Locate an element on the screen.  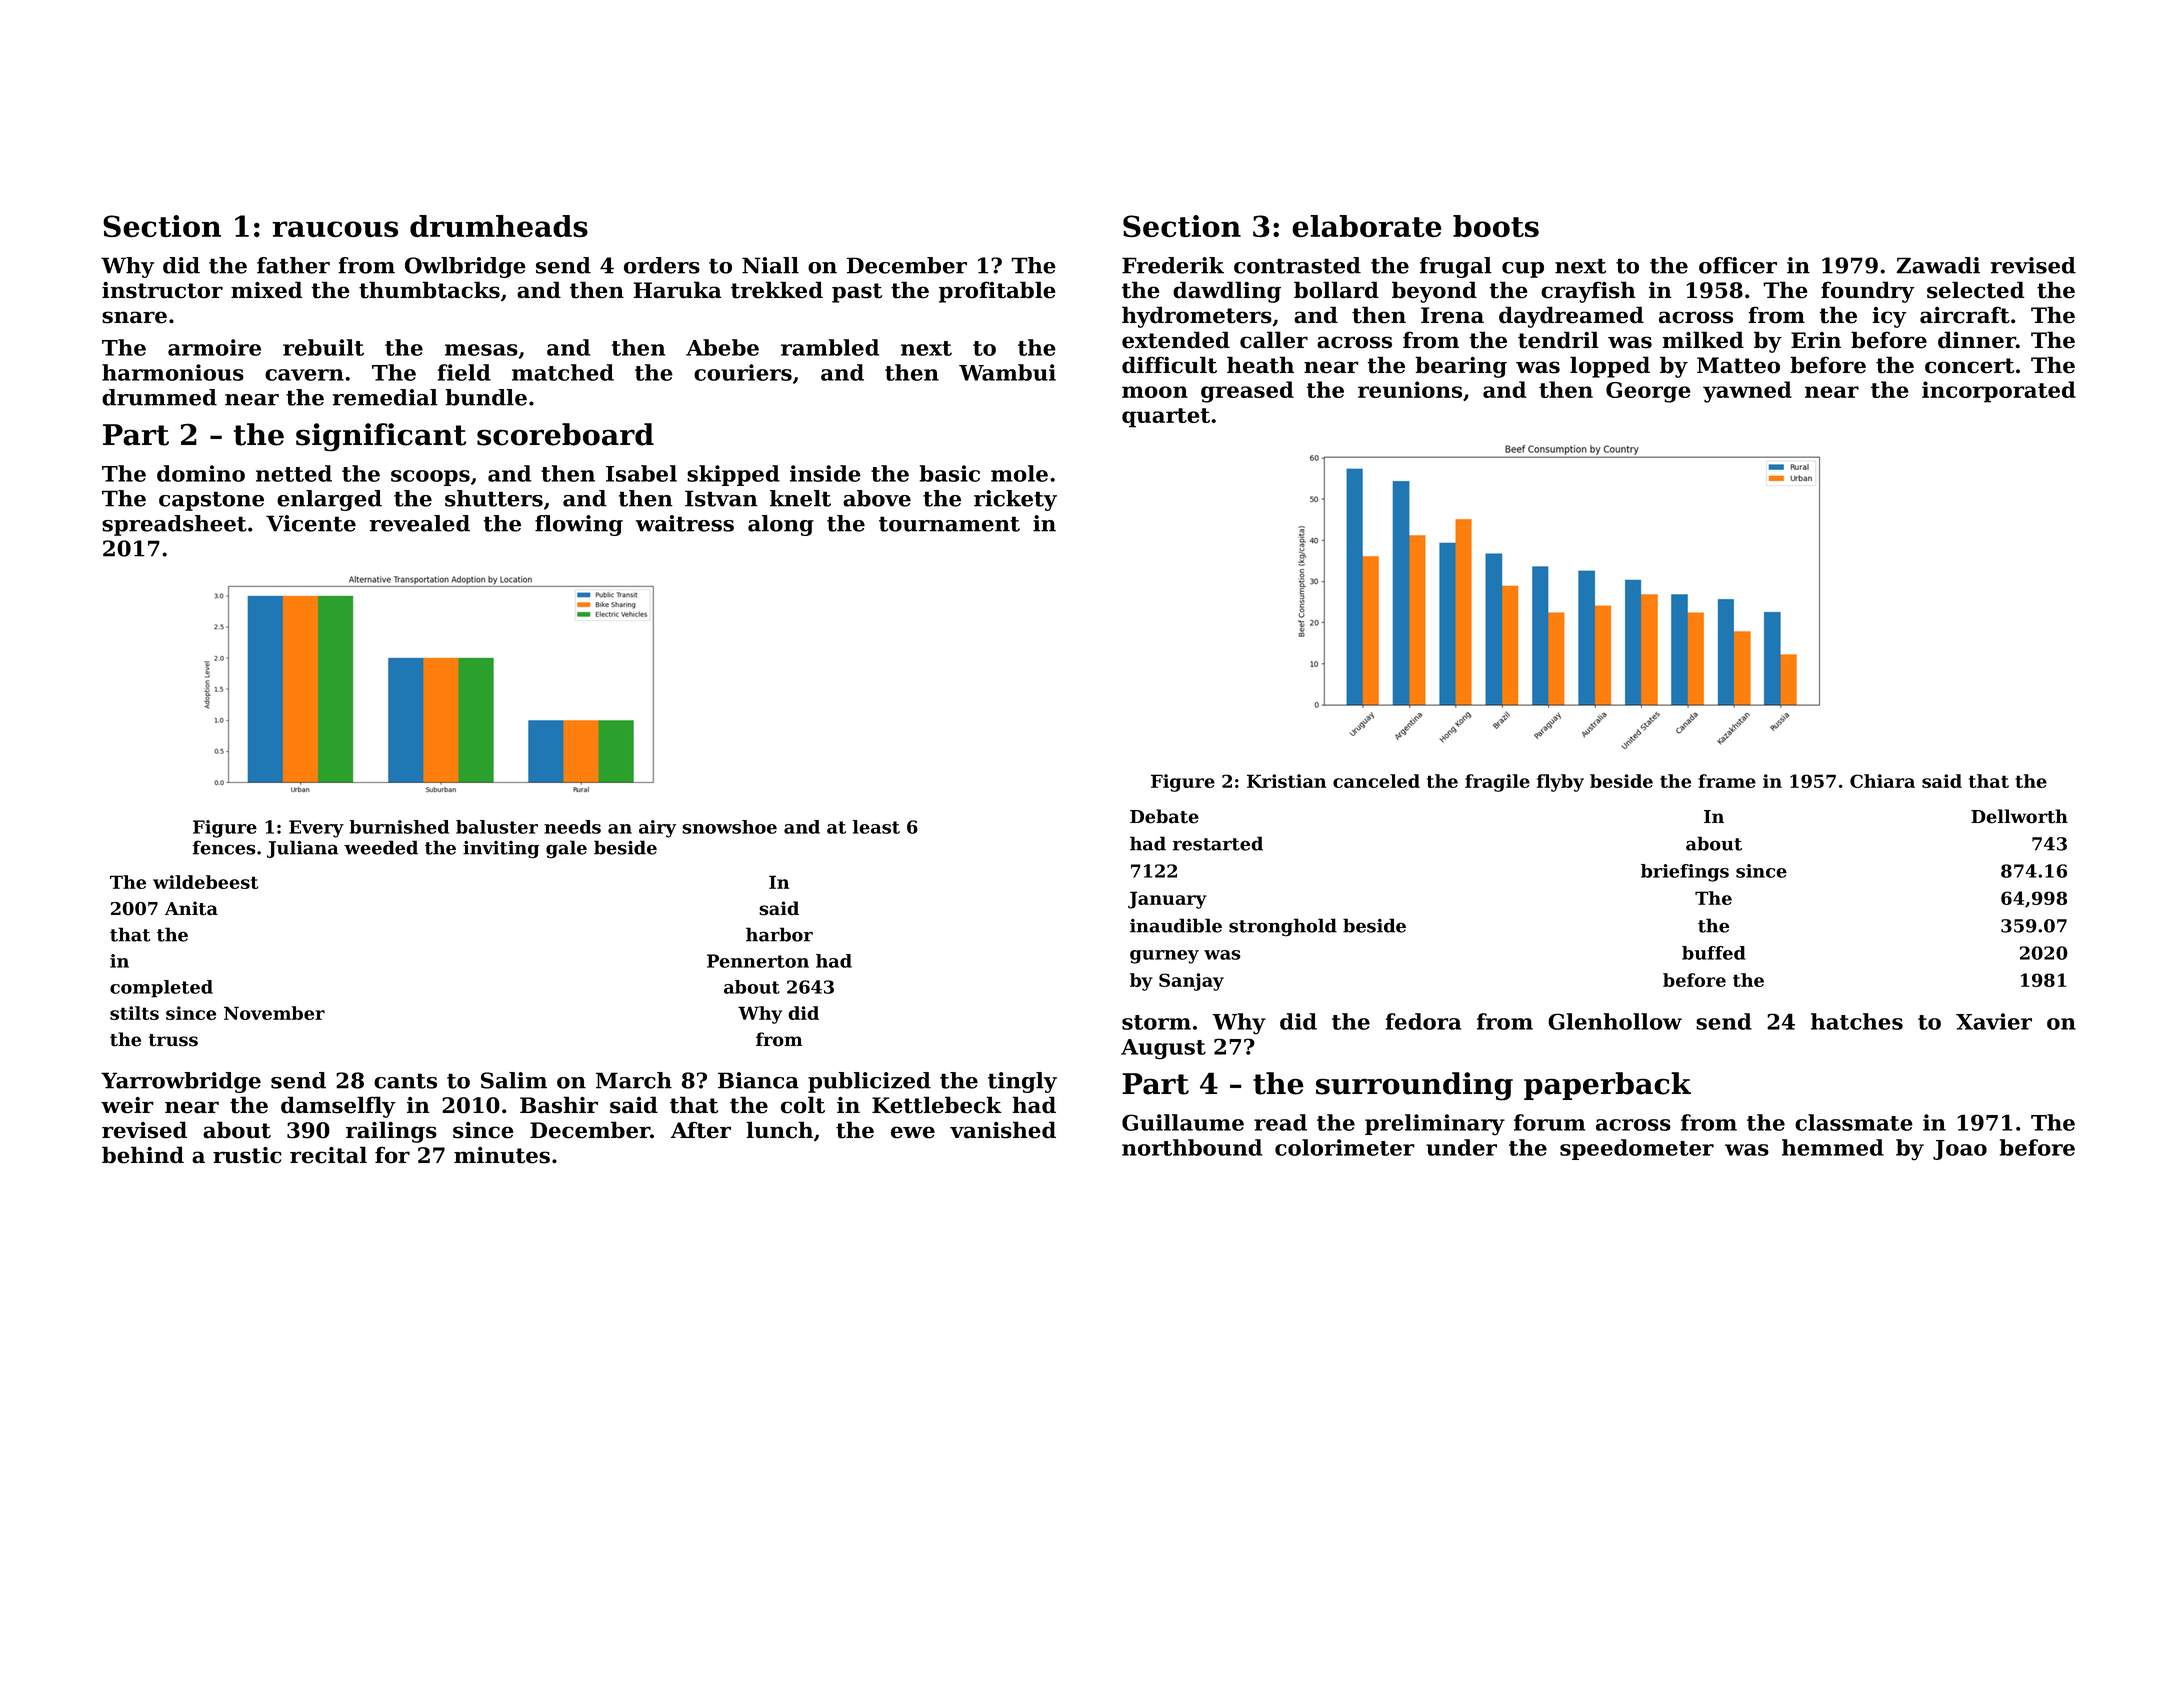
tournament is located at coordinates (949, 524).
